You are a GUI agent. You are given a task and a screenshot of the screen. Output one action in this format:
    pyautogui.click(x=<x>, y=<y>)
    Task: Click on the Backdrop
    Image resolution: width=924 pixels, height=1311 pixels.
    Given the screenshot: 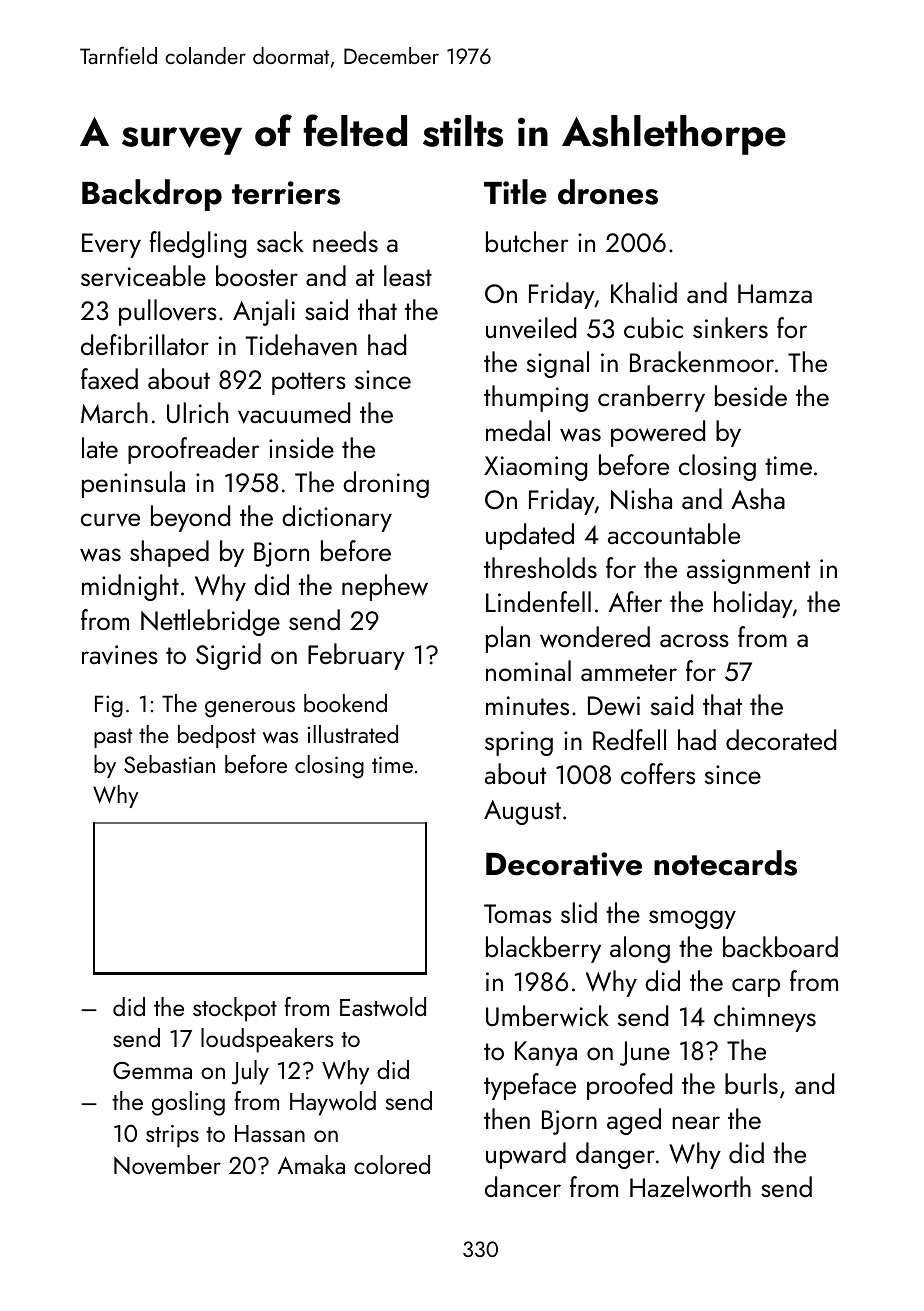 What is the action you would take?
    pyautogui.click(x=152, y=195)
